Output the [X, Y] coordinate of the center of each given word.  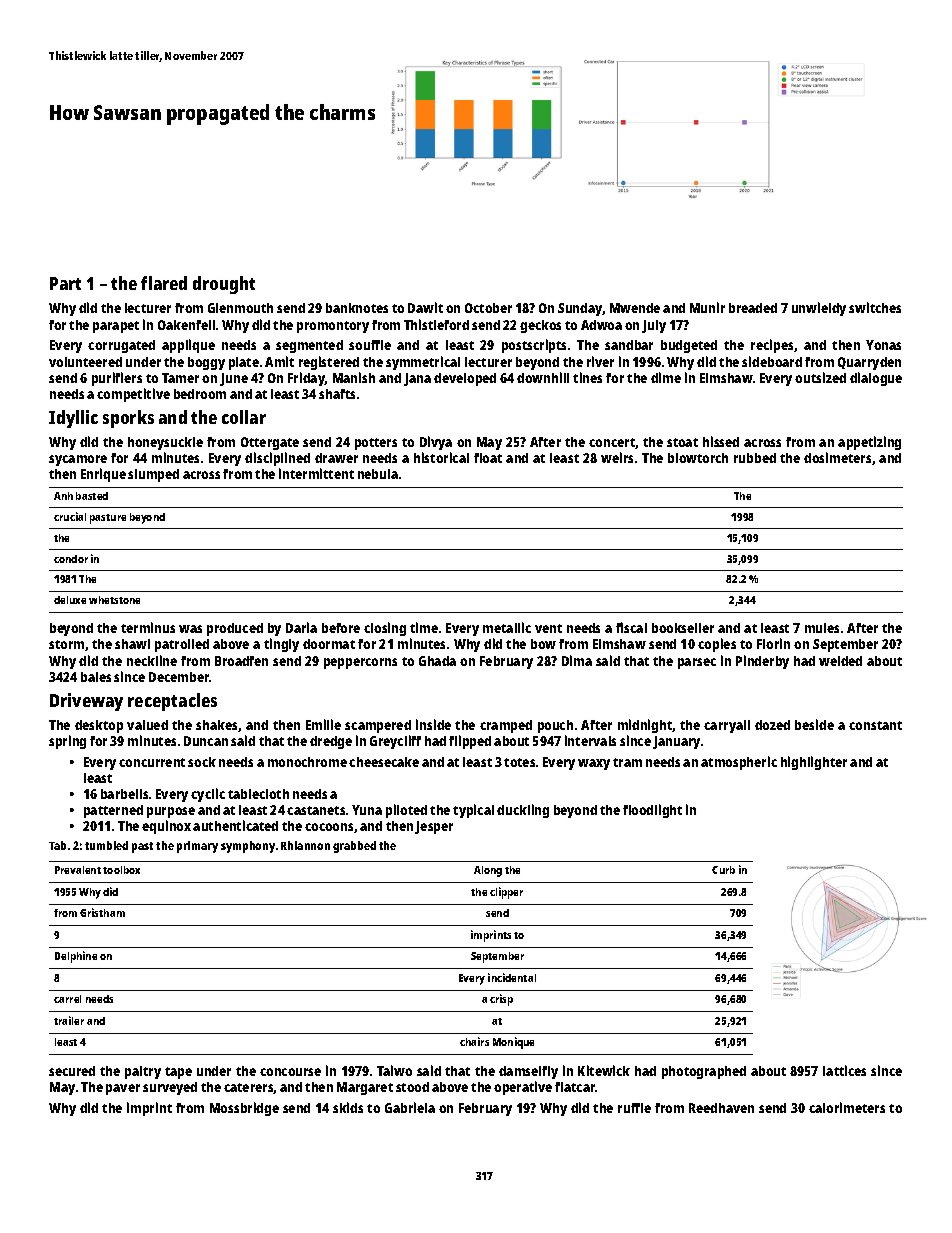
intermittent [316, 473]
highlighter [814, 763]
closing [385, 629]
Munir [707, 307]
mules [822, 628]
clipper [506, 893]
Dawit [425, 307]
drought [224, 285]
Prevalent [78, 870]
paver [123, 1089]
